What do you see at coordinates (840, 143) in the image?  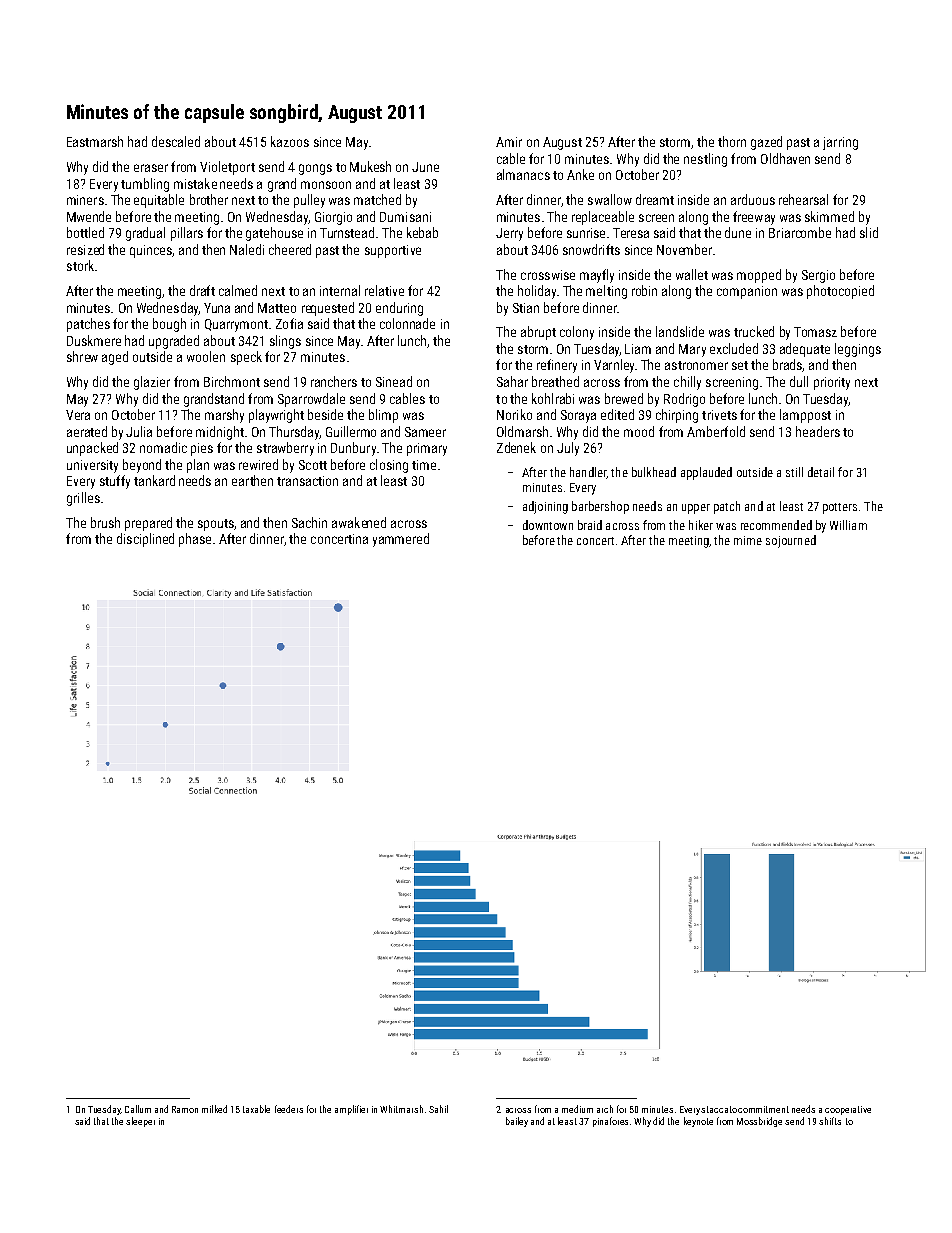 I see `jarring` at bounding box center [840, 143].
